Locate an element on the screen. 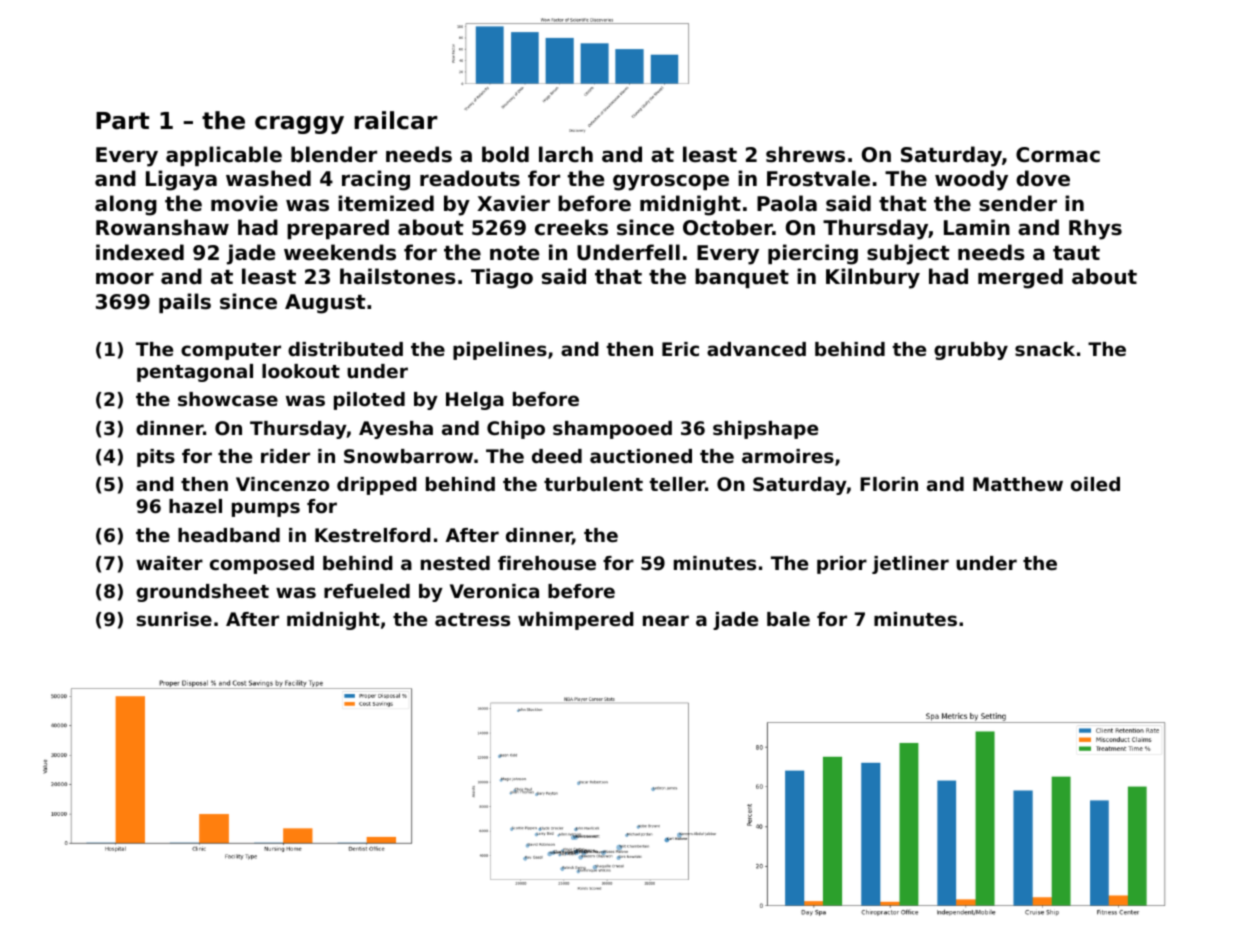 The image size is (1233, 952). Rhys is located at coordinates (1095, 229).
